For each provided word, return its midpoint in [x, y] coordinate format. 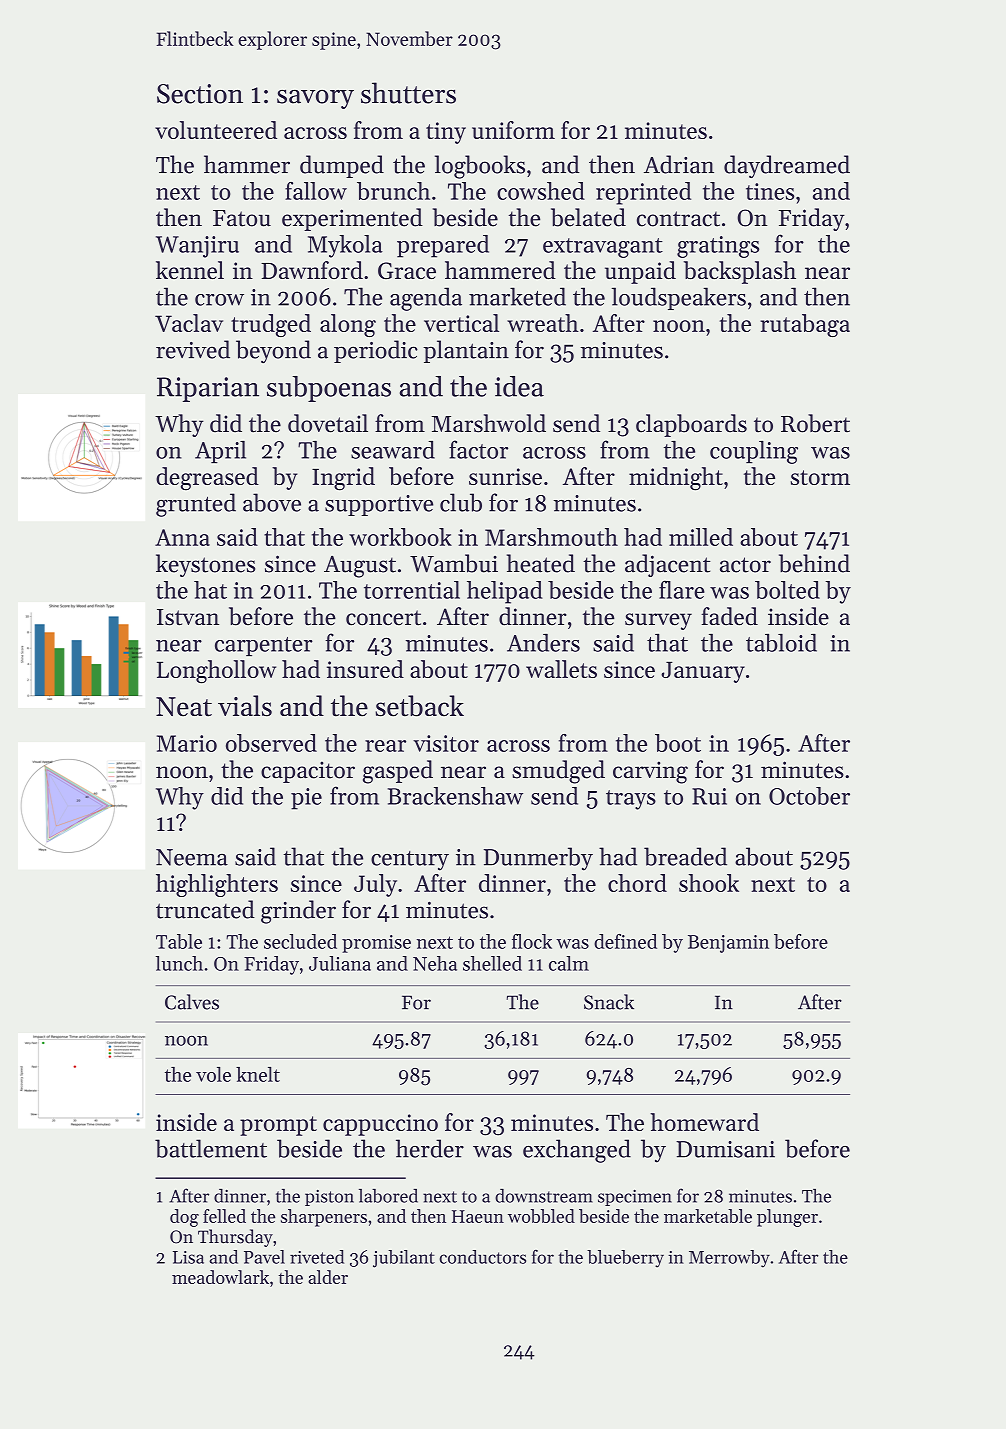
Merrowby [729, 1259]
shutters [408, 93]
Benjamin [728, 944]
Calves [192, 1002]
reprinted [643, 193]
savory [315, 99]
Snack [609, 1002]
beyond [273, 351]
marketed [517, 296]
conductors [482, 1257]
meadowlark [220, 1277]
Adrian [679, 164]
